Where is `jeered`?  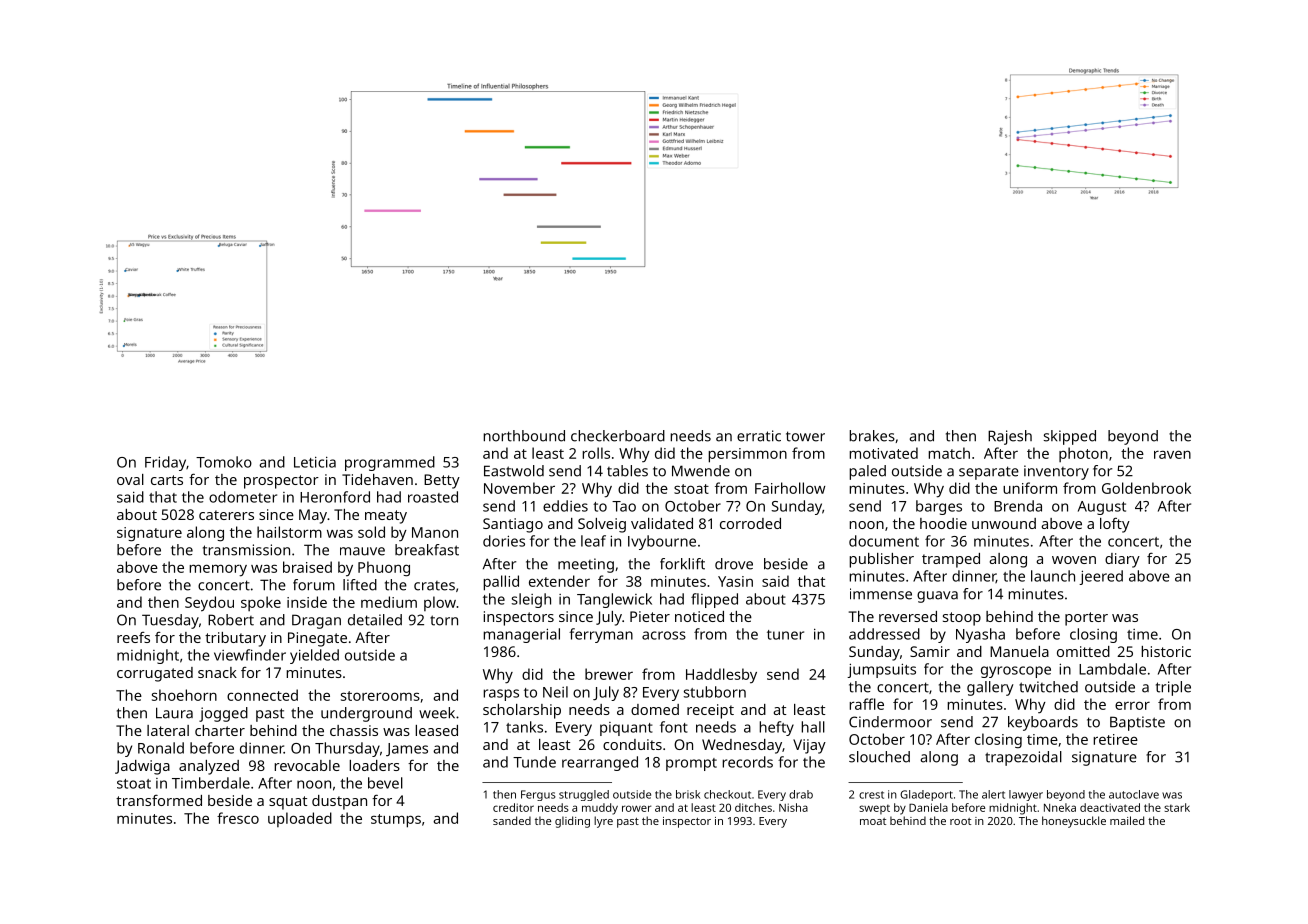 jeered is located at coordinates (1101, 577).
